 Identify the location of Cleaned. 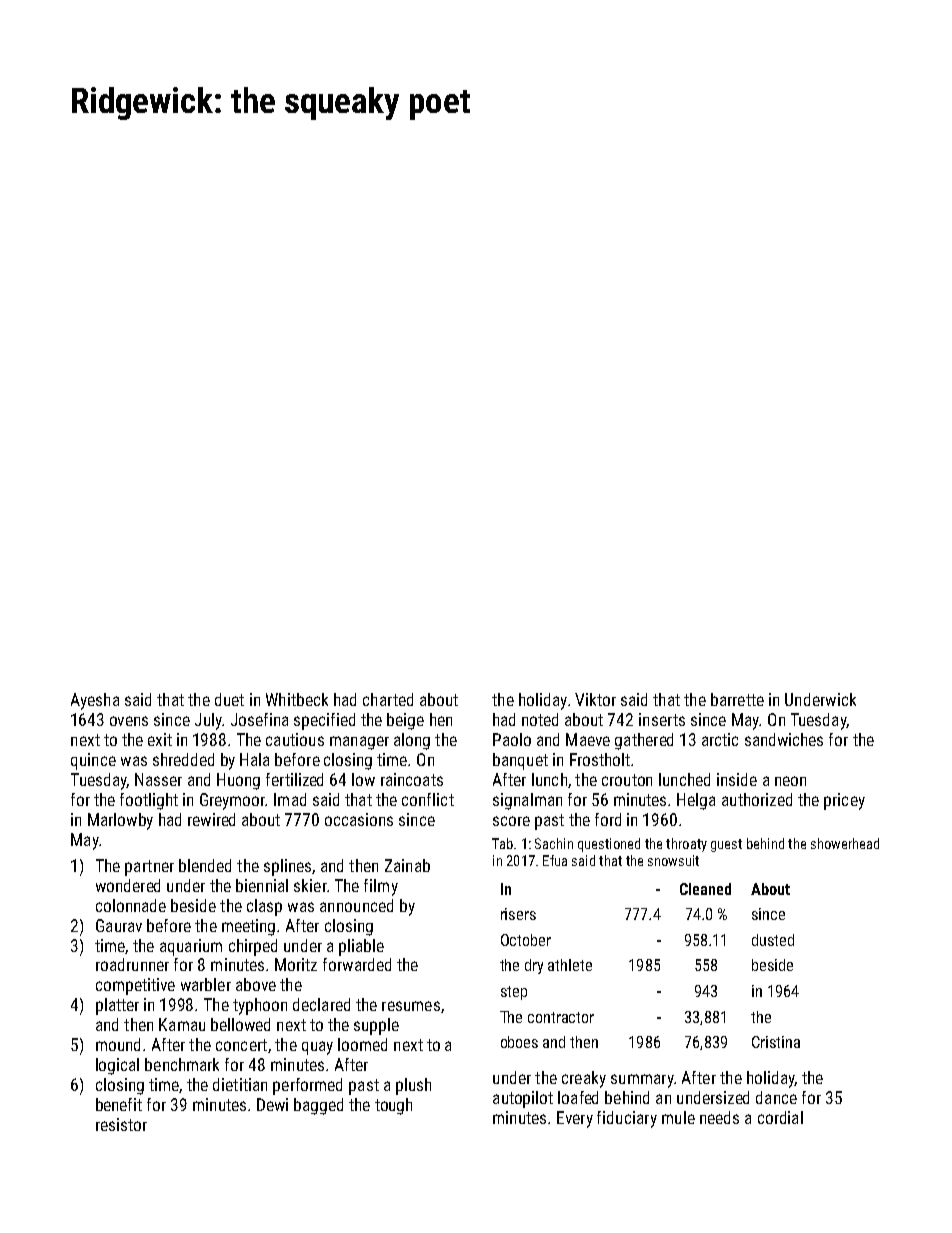
(705, 889).
